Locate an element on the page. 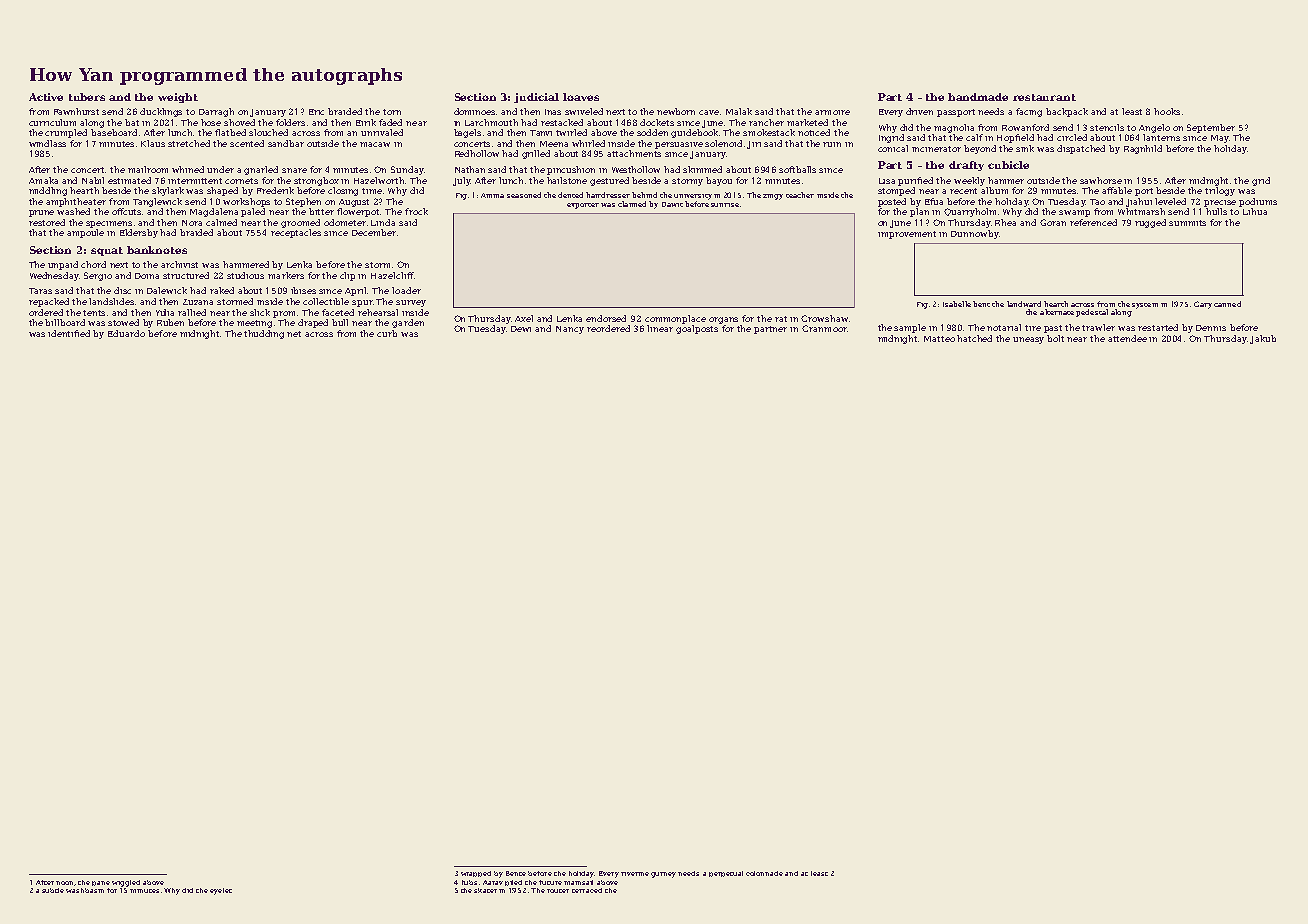 Image resolution: width=1308 pixels, height=924 pixels. colonnade is located at coordinates (764, 873).
